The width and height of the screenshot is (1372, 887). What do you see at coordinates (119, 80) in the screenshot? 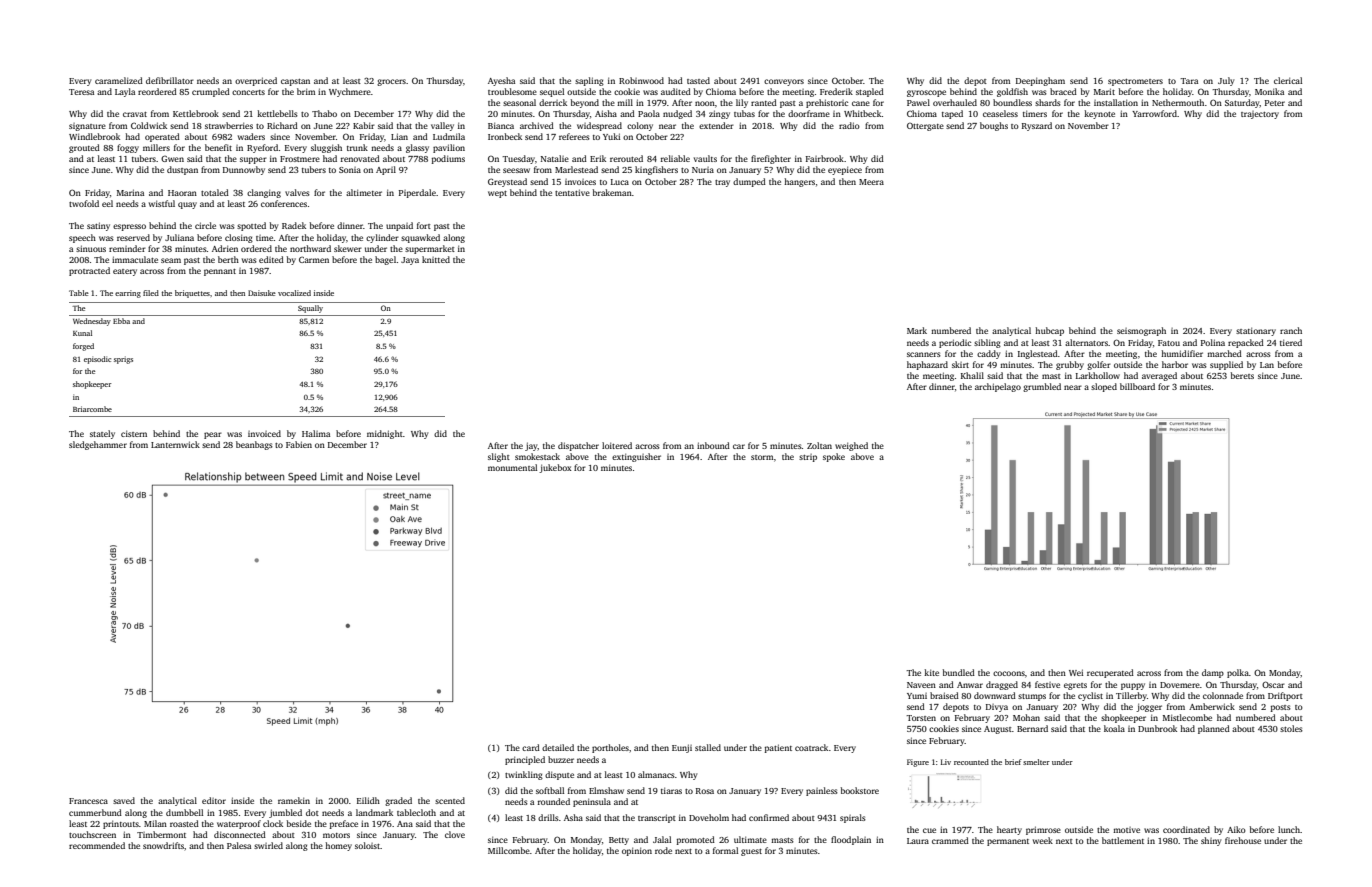
I see `caramelized` at bounding box center [119, 80].
